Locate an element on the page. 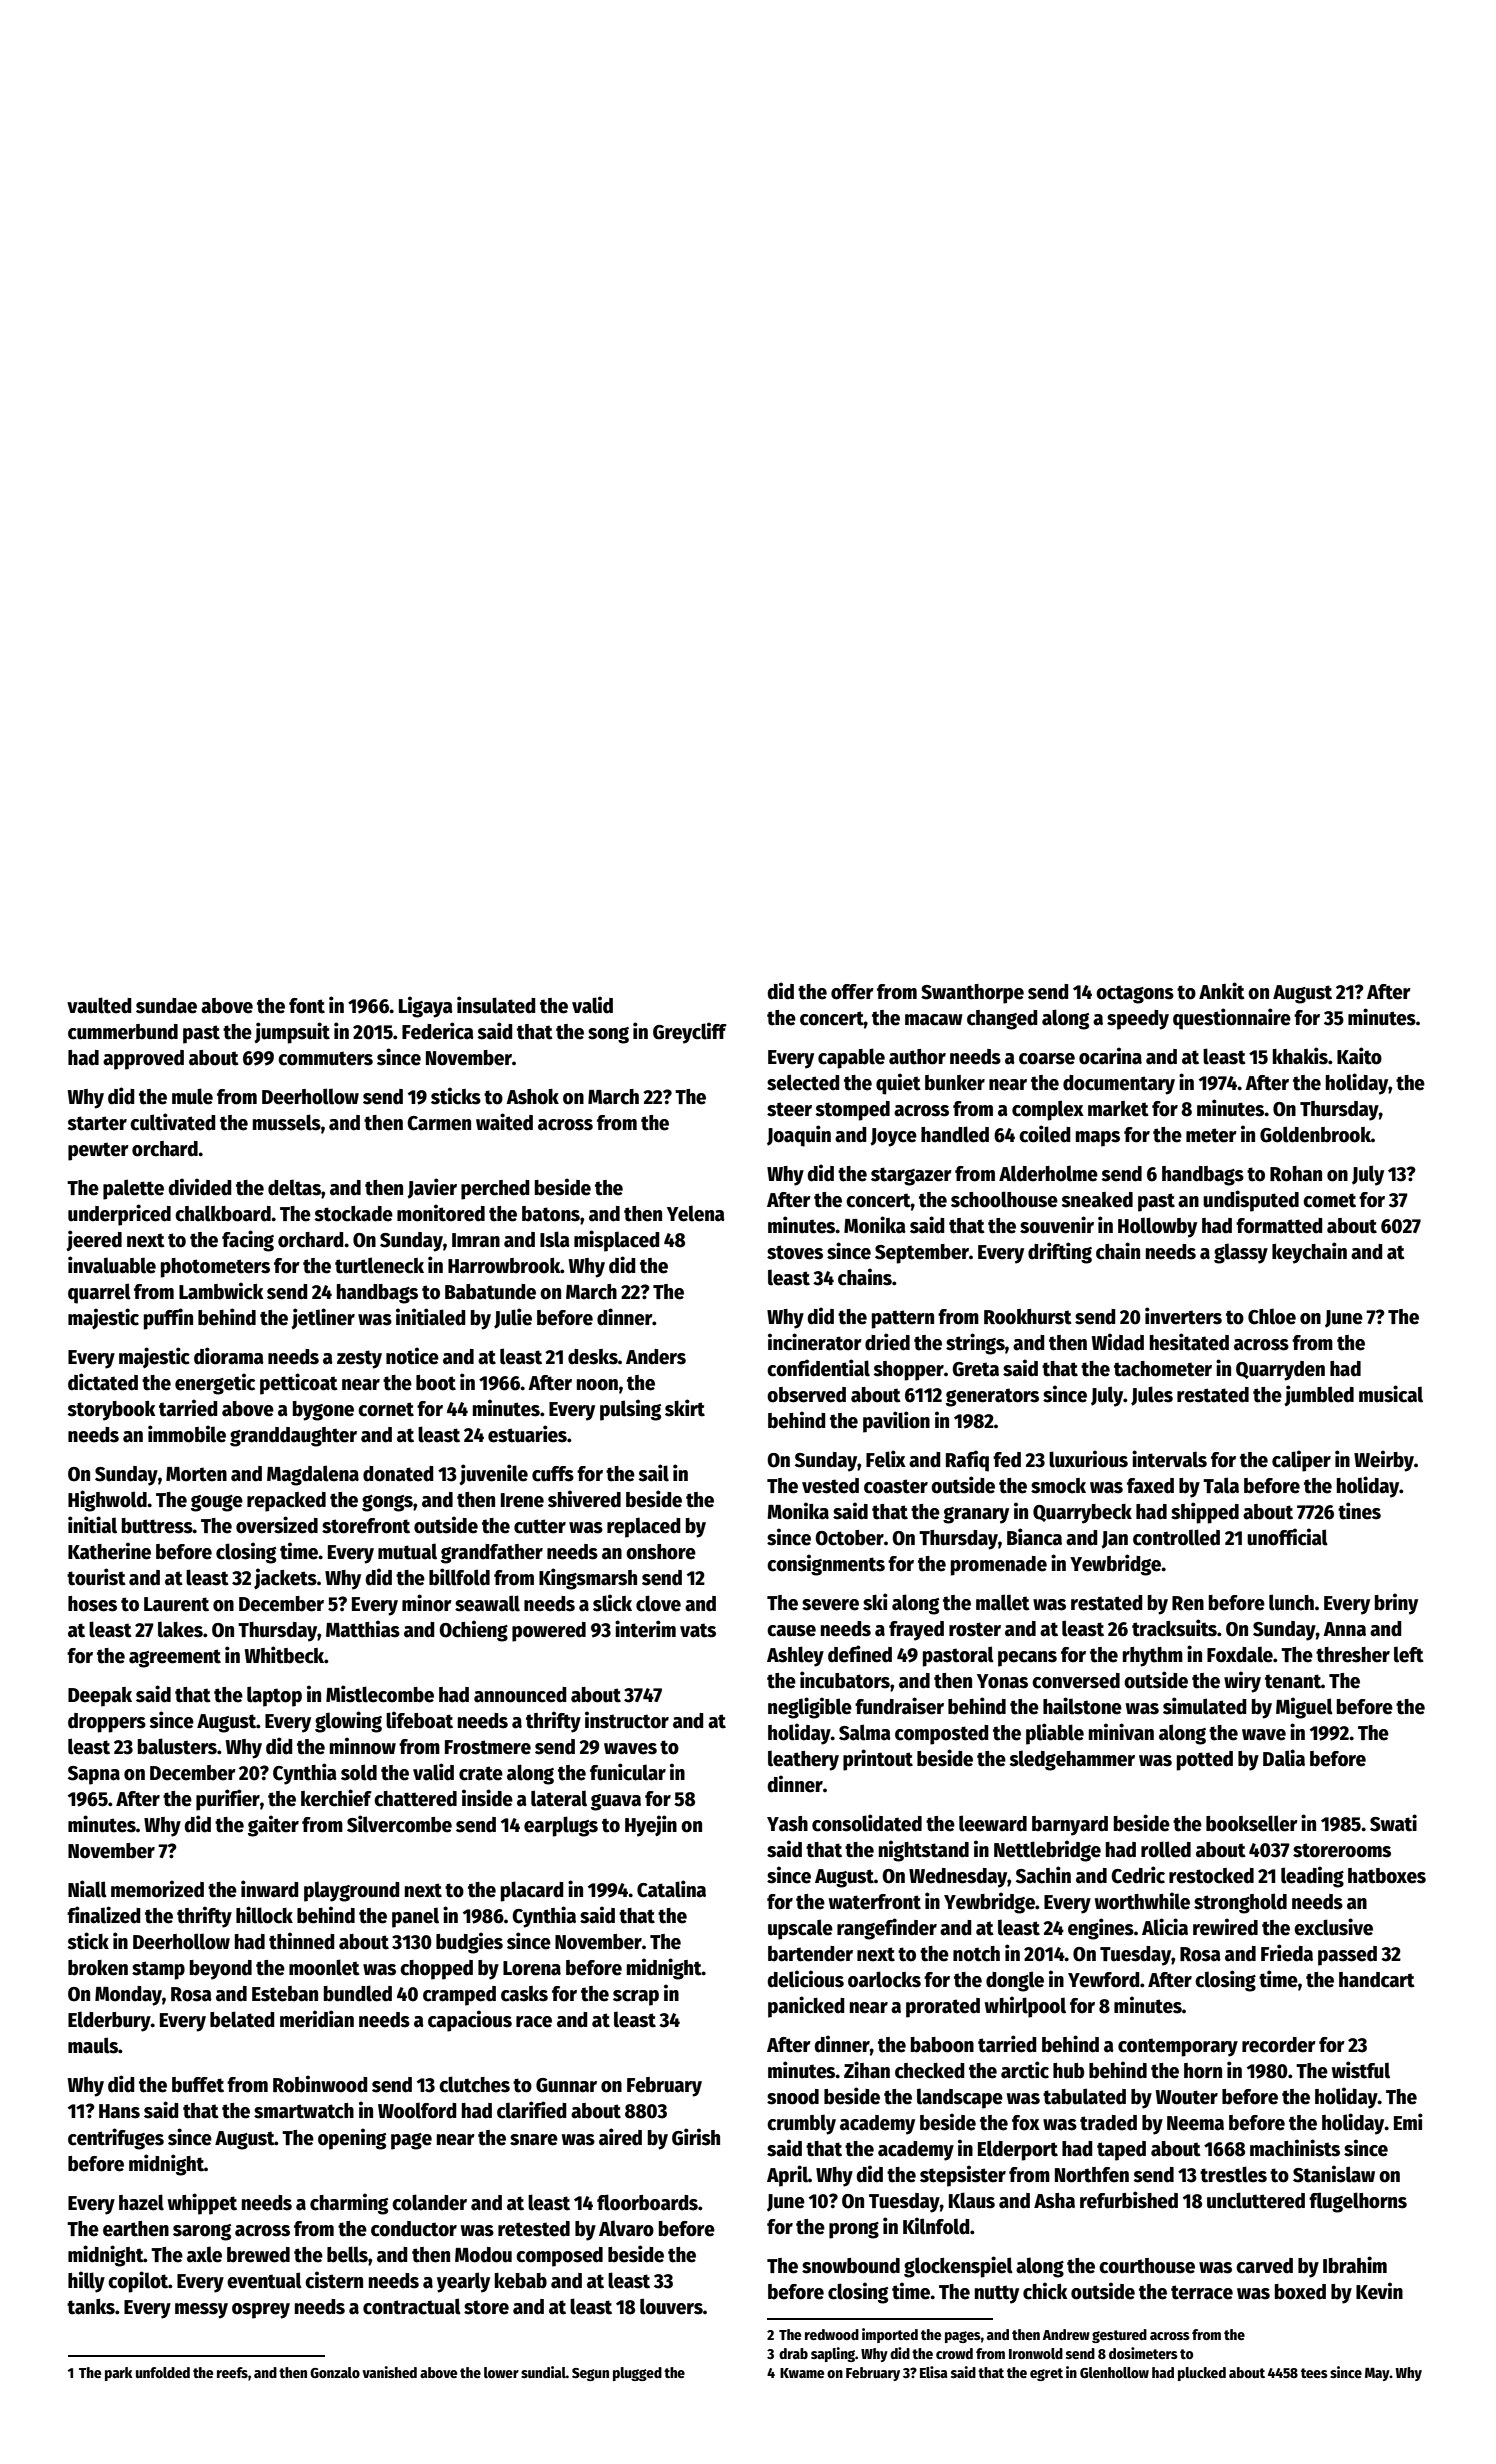  skirt is located at coordinates (685, 1408).
